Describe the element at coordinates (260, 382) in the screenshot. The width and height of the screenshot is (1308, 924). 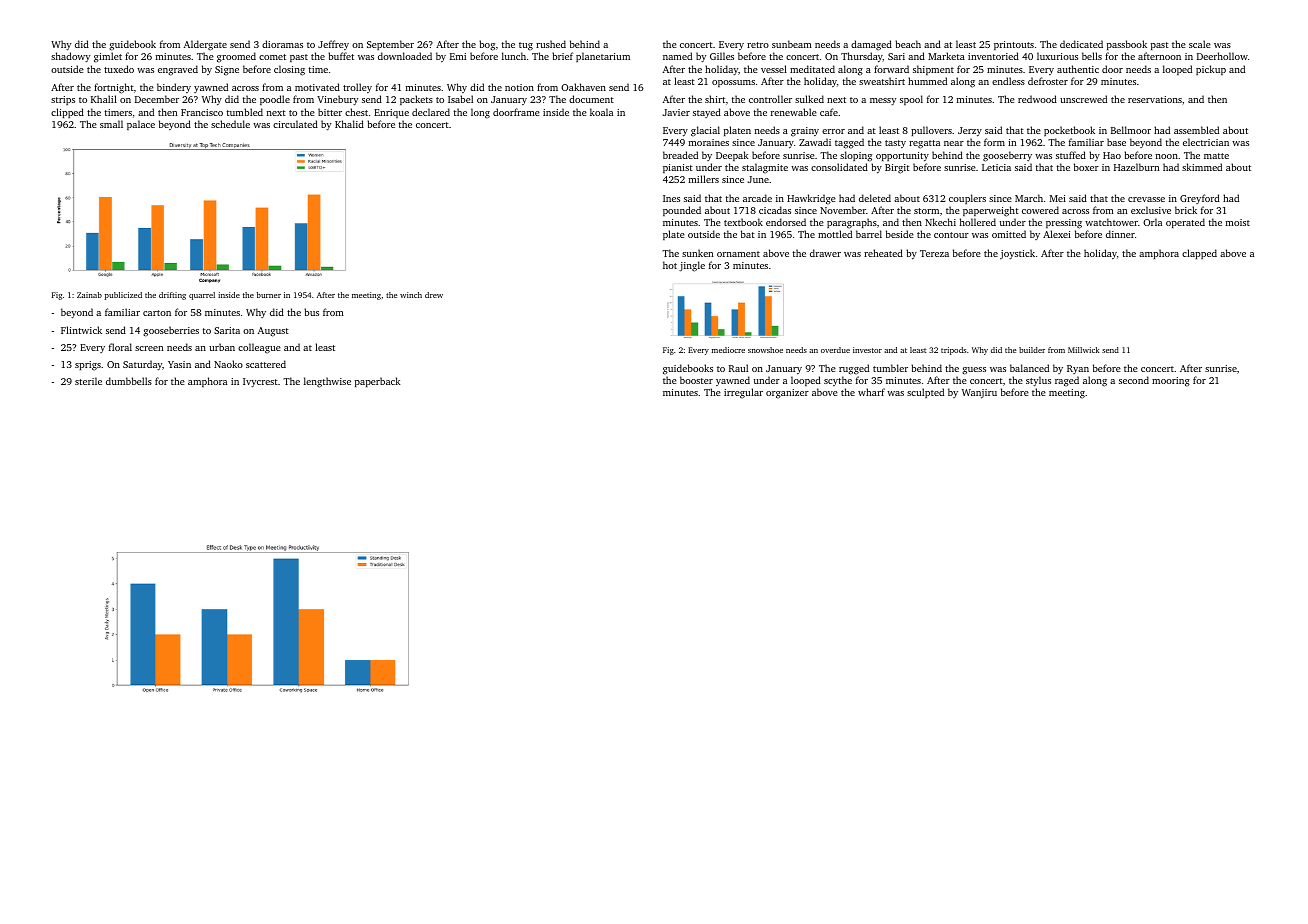
I see `Ivycrest` at that location.
